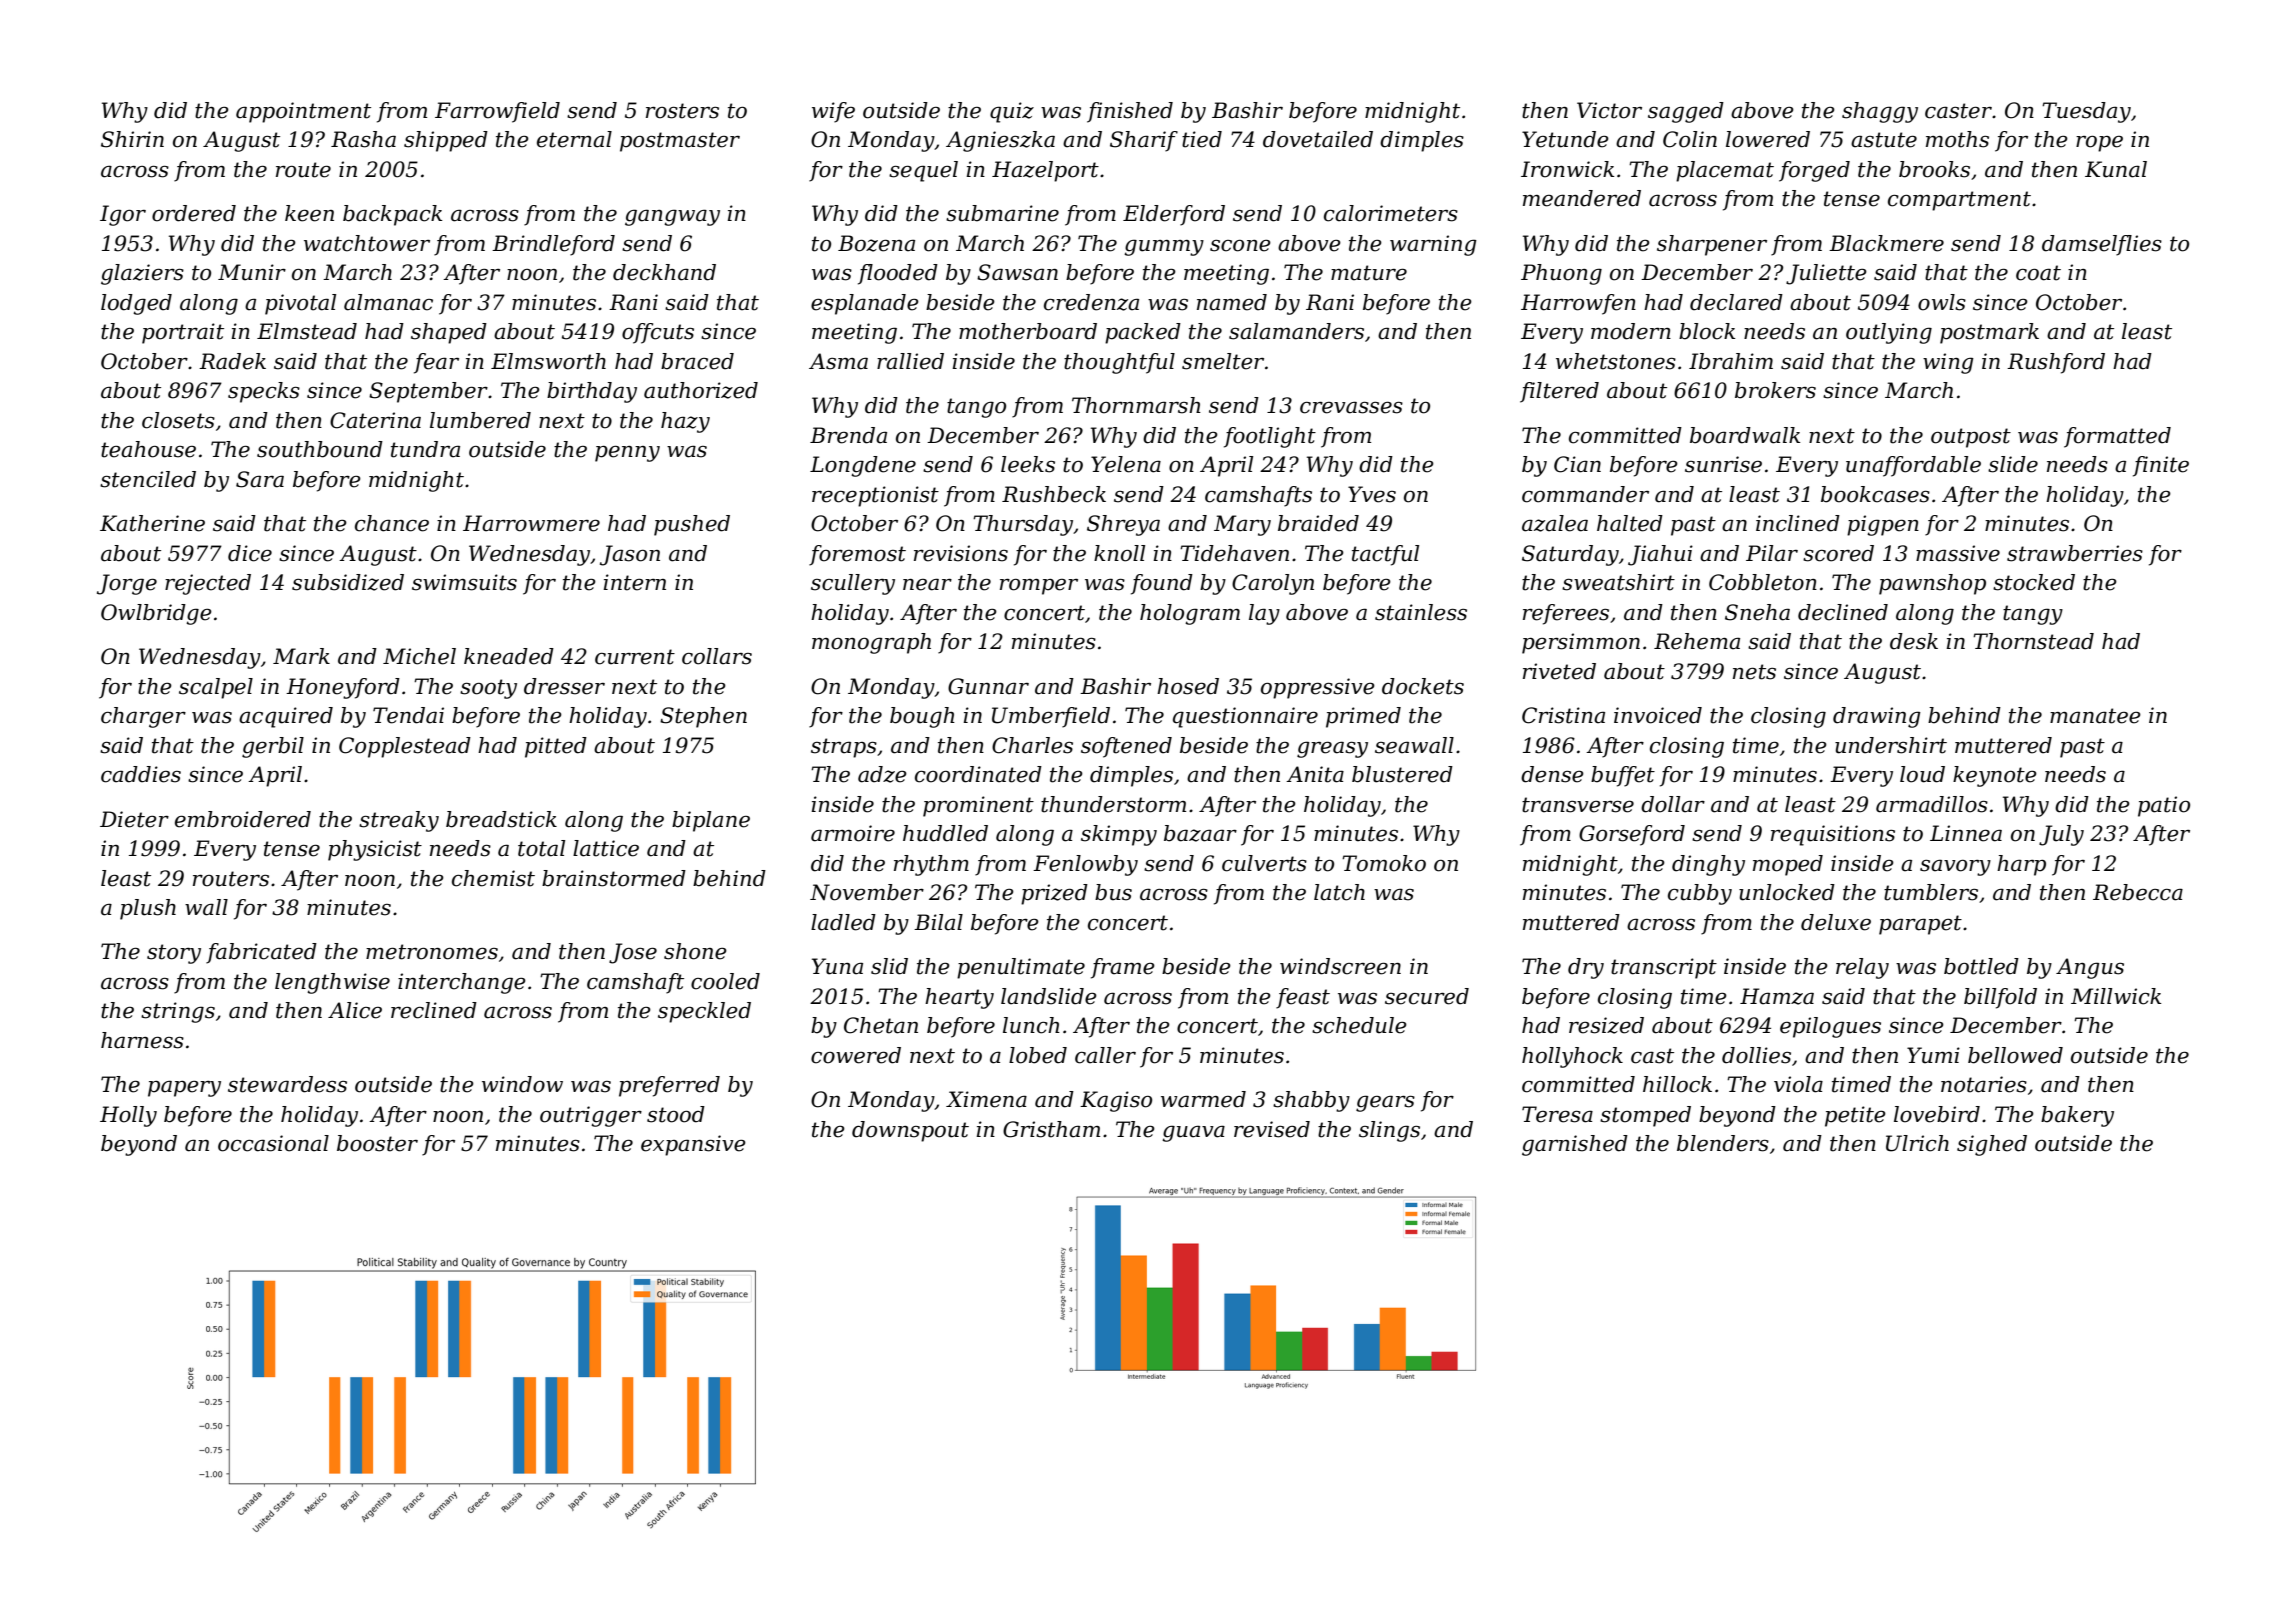 This page has height=1620, width=2292. What do you see at coordinates (988, 686) in the page?
I see `Gunnar` at bounding box center [988, 686].
